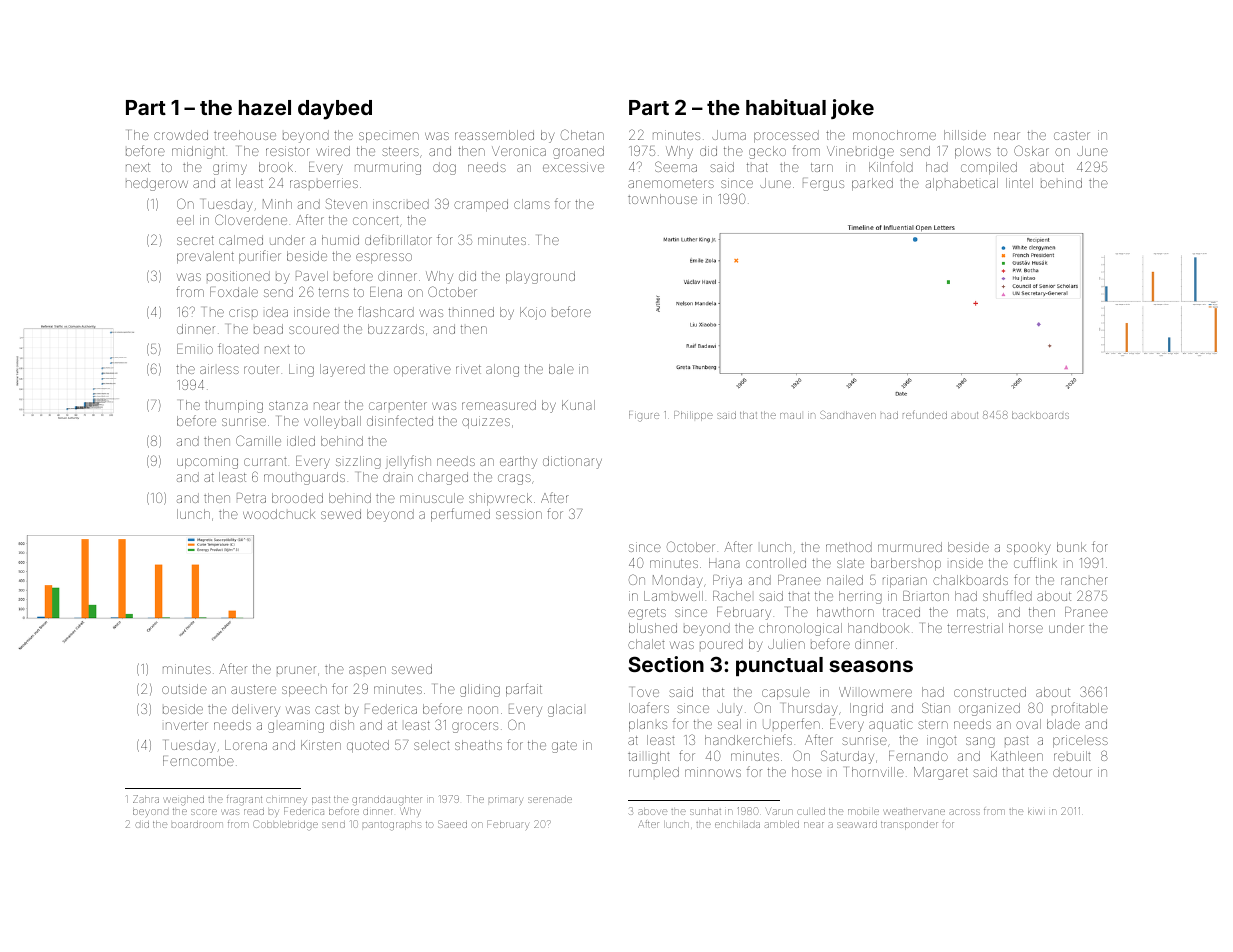 Image resolution: width=1233 pixels, height=952 pixels. What do you see at coordinates (205, 257) in the page?
I see `prevalent` at bounding box center [205, 257].
